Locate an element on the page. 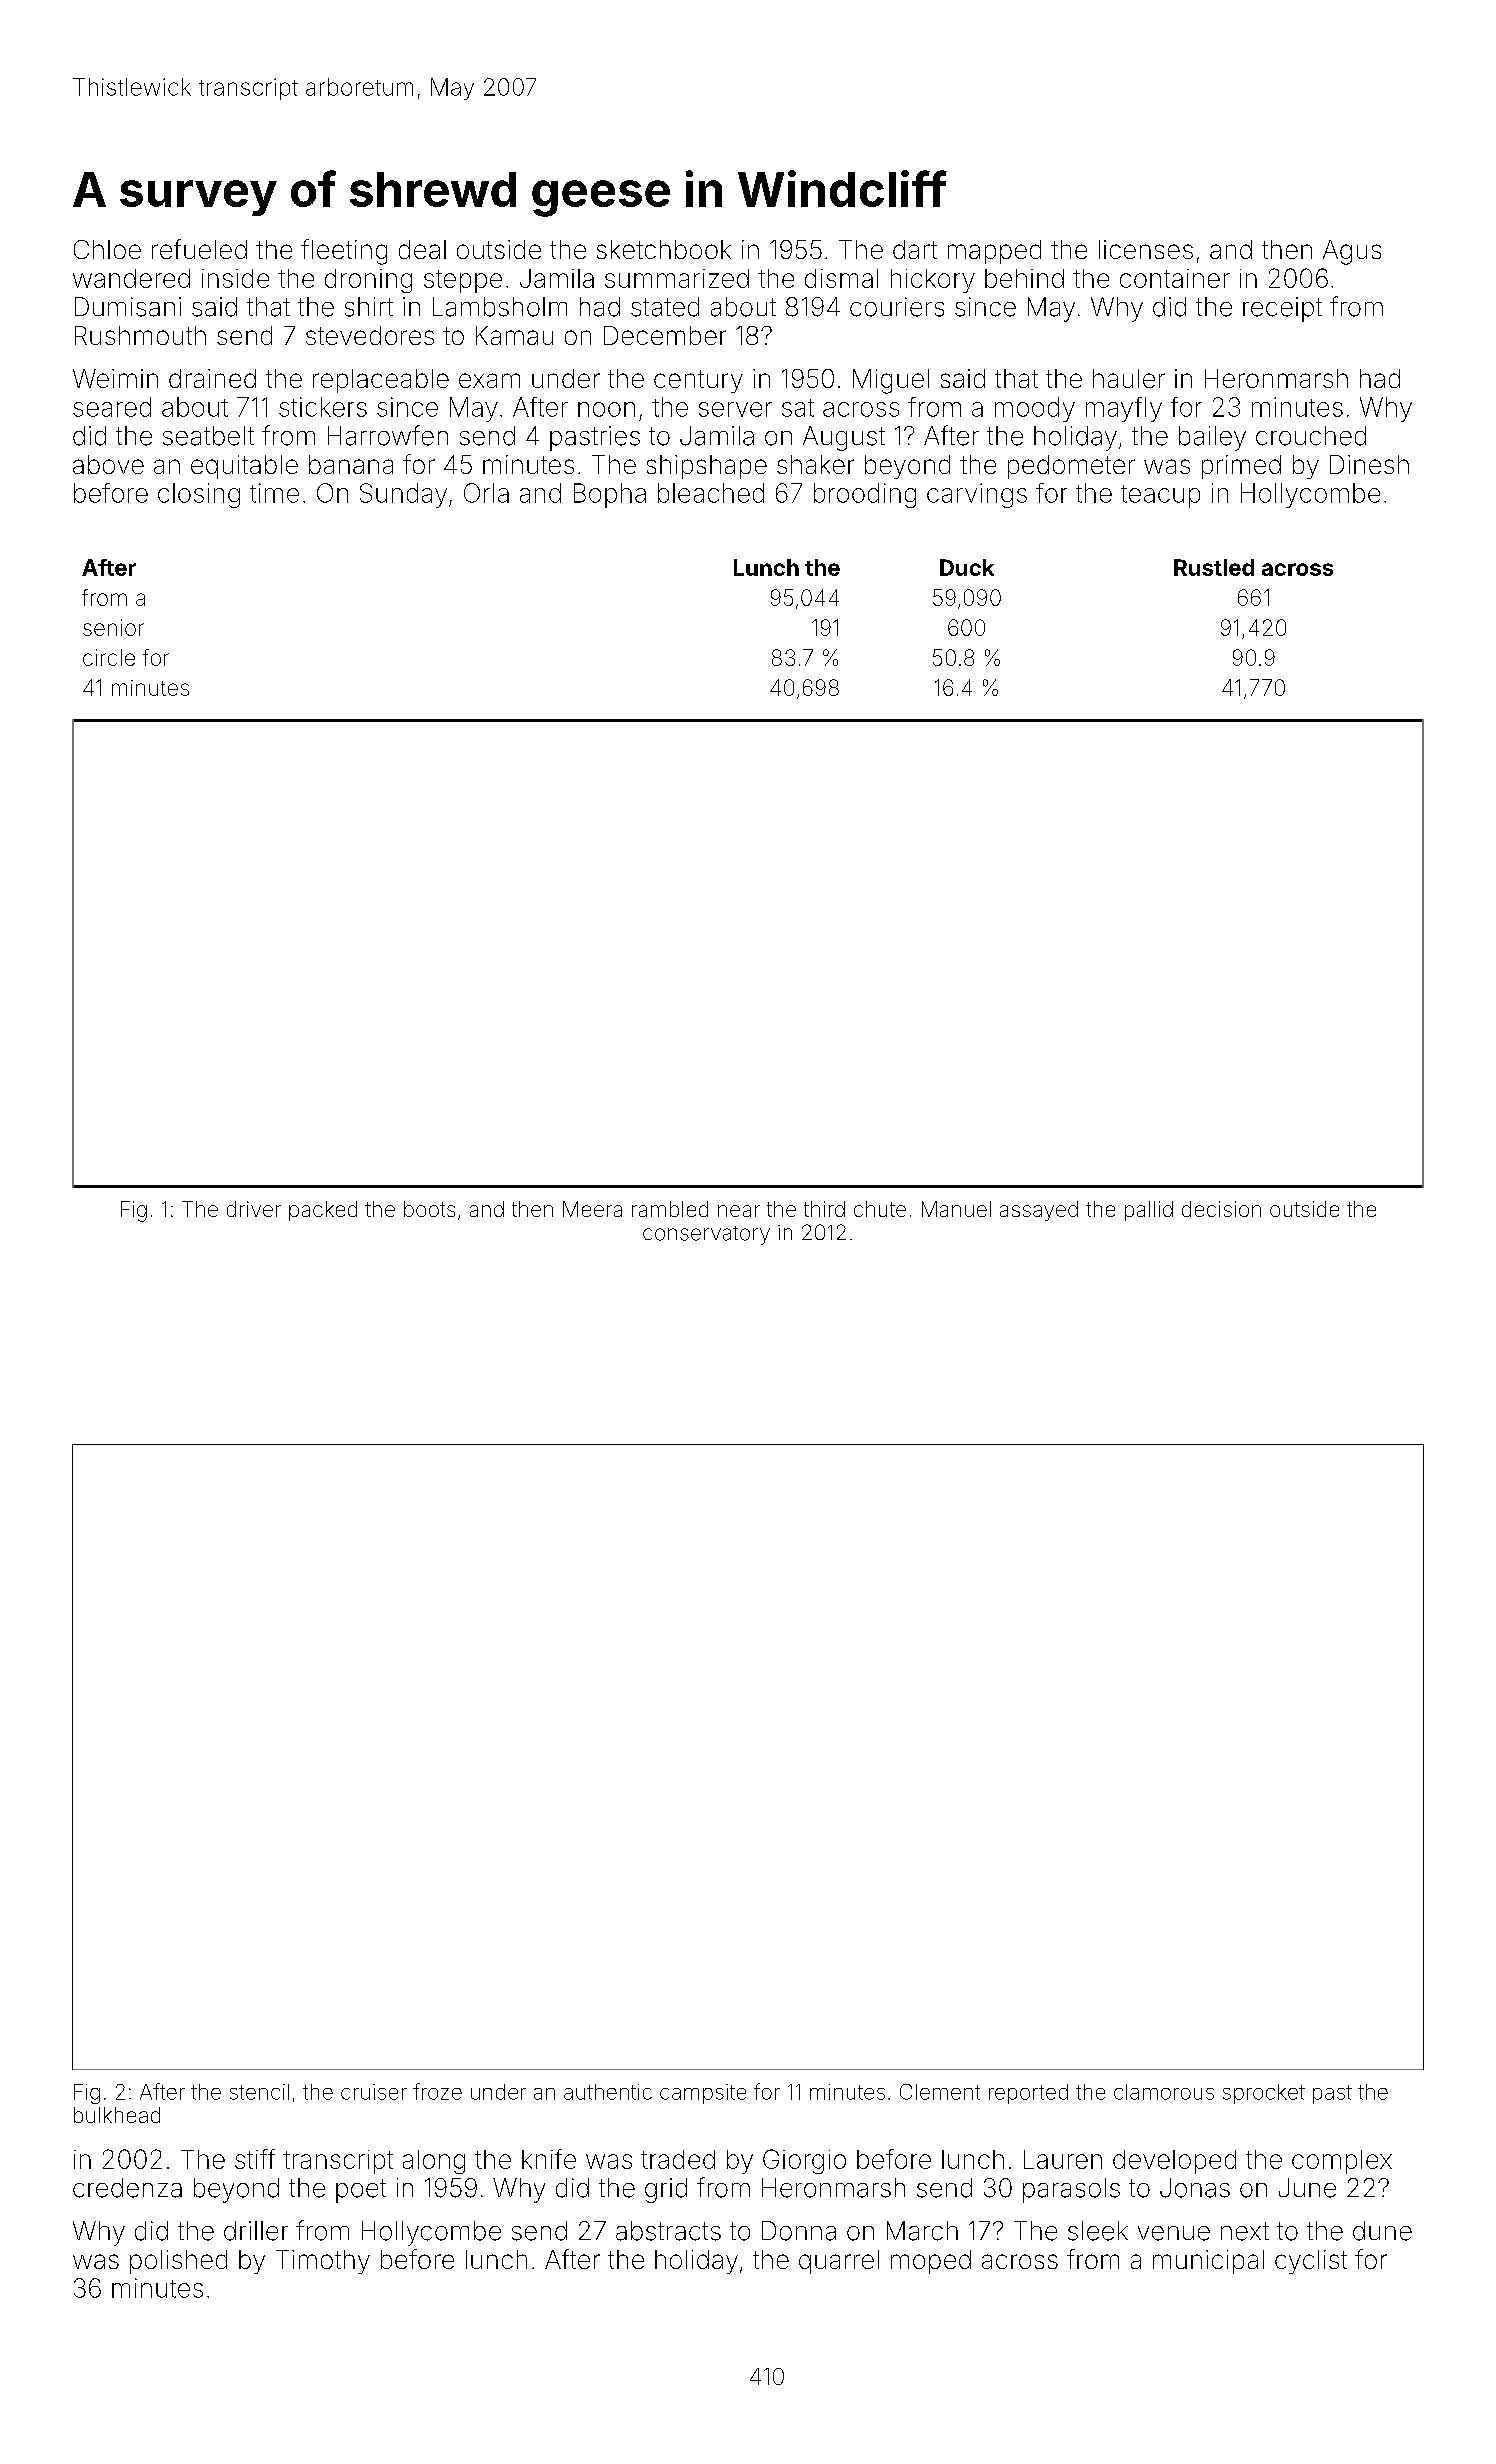  noon is located at coordinates (606, 409).
